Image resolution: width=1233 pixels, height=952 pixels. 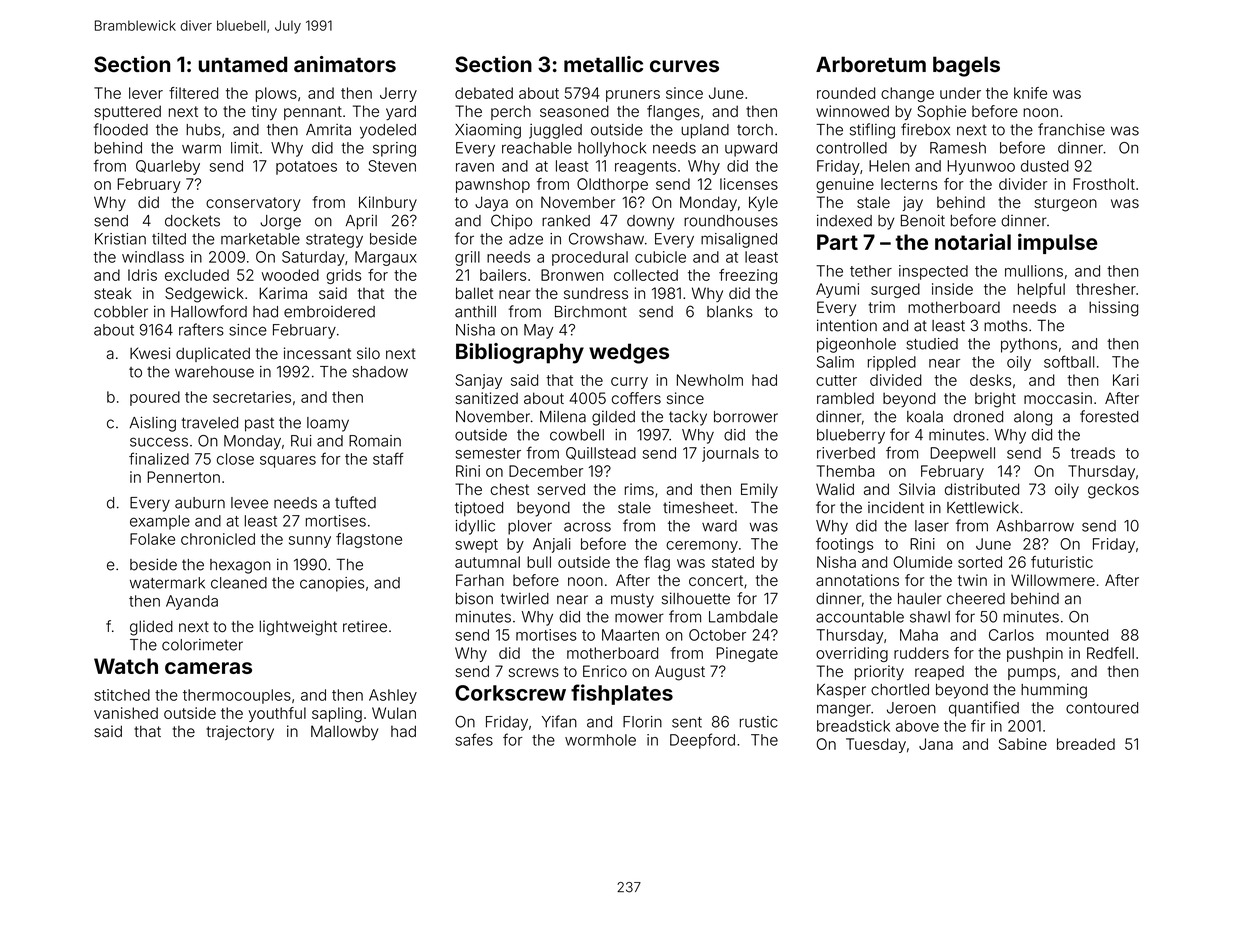 I want to click on knife, so click(x=1030, y=93).
